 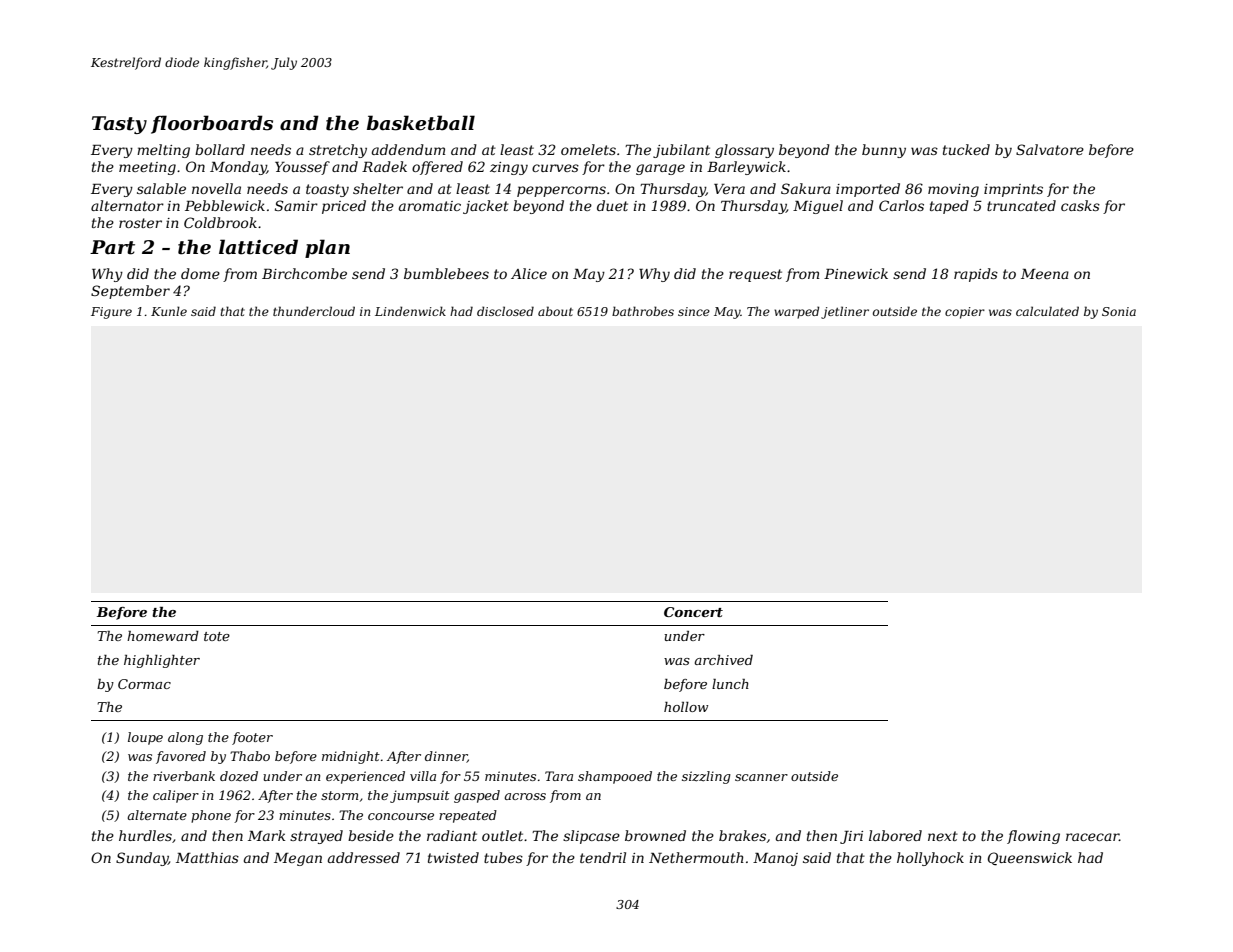 I want to click on archived, so click(x=724, y=660).
